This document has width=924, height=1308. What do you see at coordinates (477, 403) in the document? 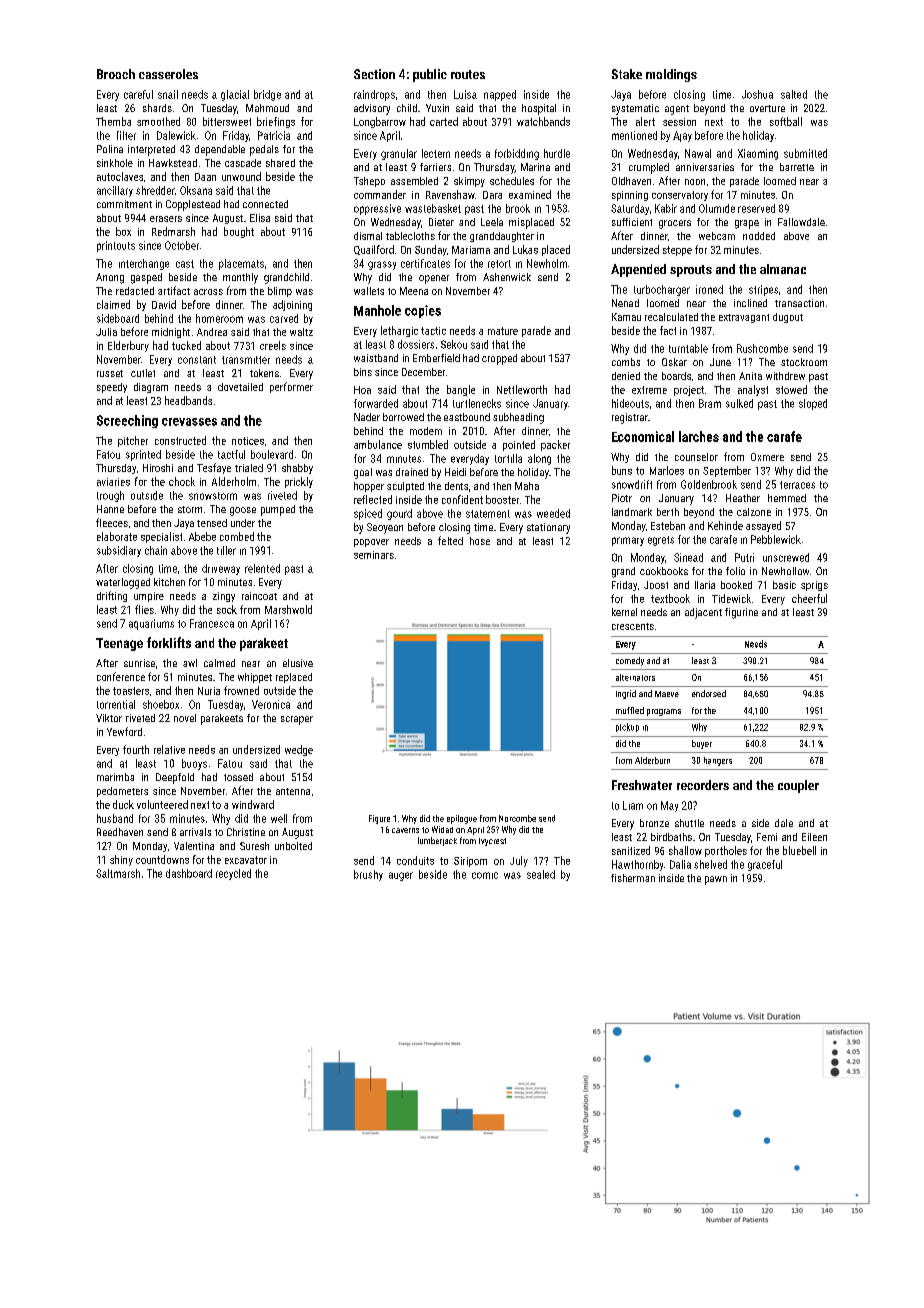
I see `turtlenecks` at bounding box center [477, 403].
